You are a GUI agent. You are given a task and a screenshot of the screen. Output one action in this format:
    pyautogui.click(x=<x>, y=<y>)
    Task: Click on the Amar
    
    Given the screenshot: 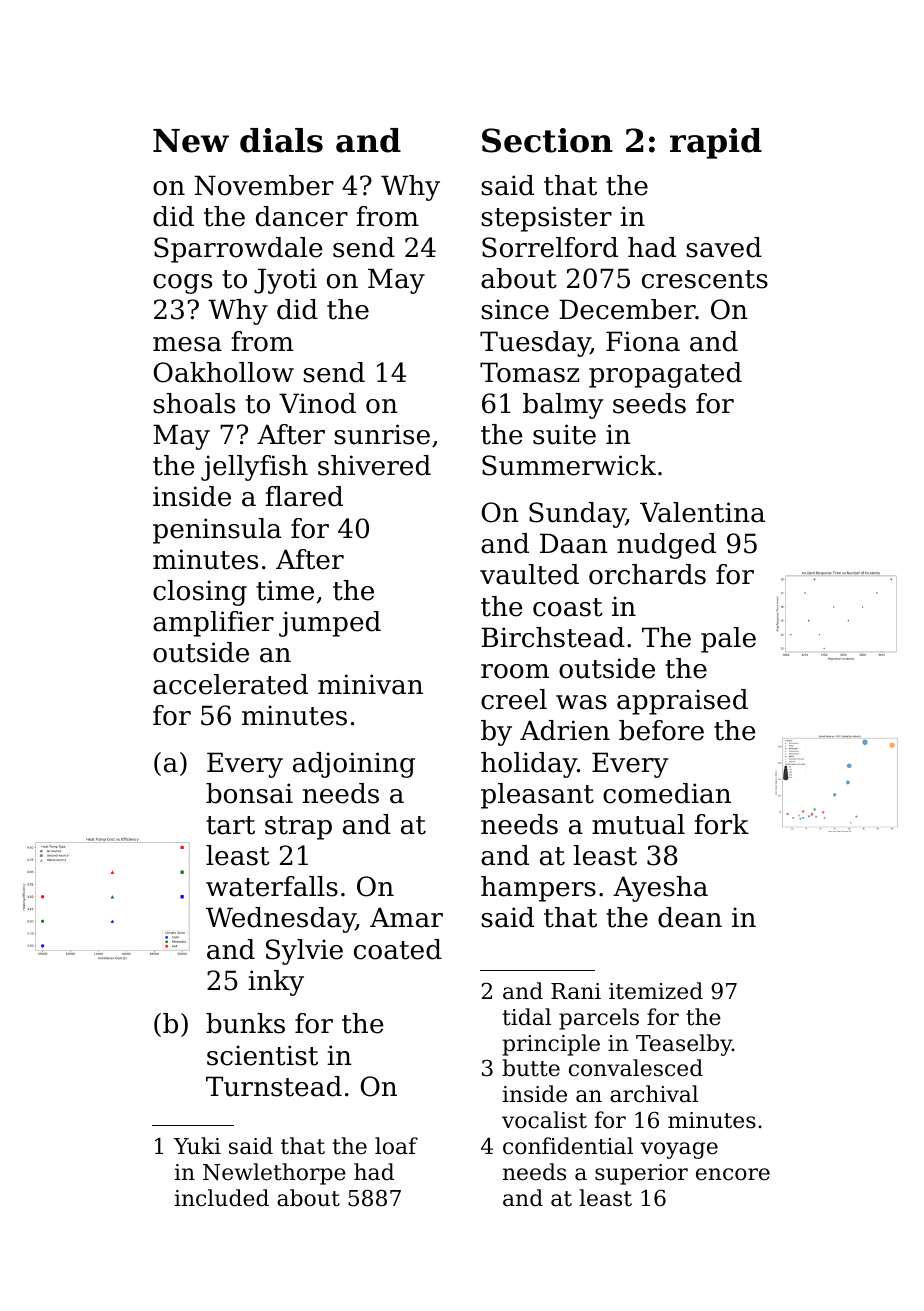 What is the action you would take?
    pyautogui.click(x=406, y=917)
